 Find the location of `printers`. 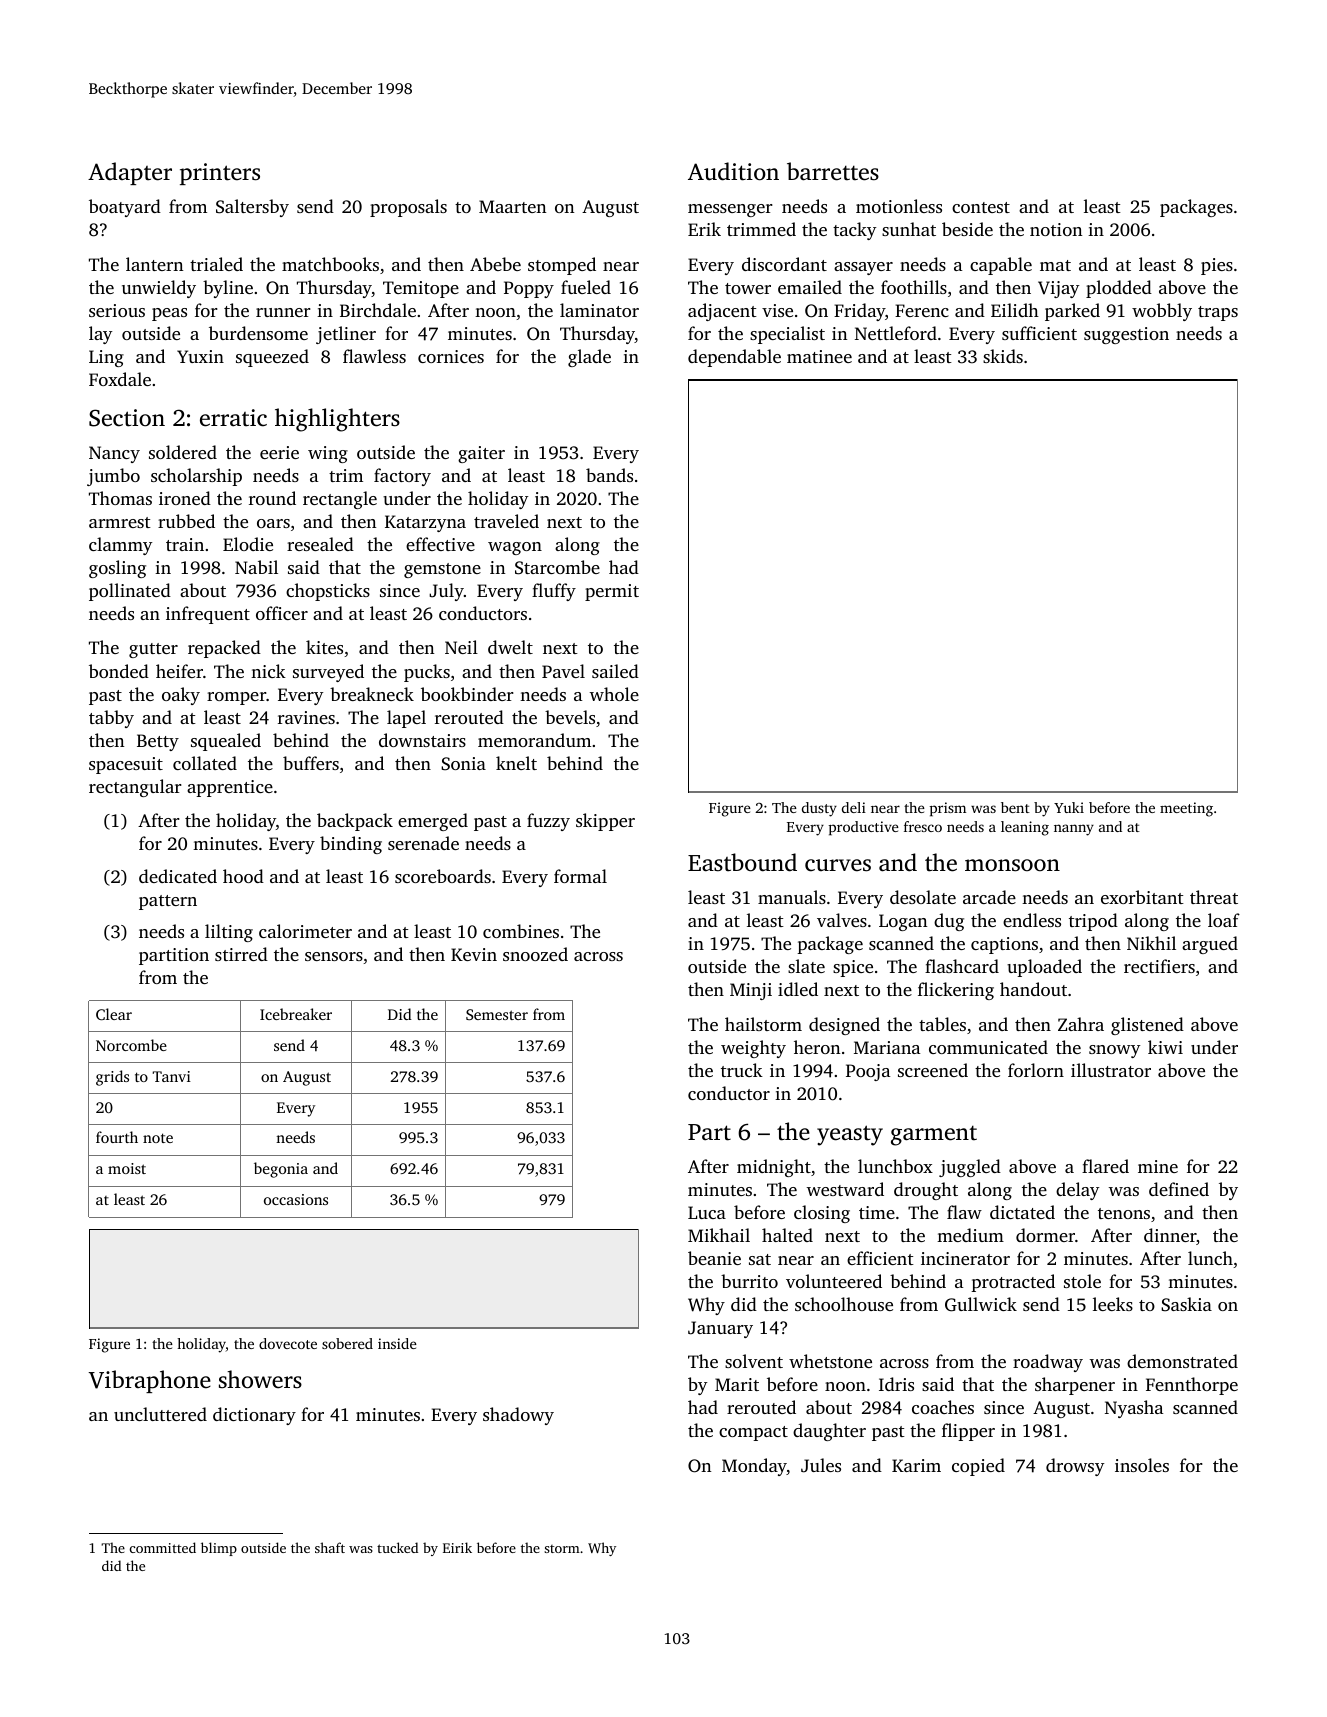

printers is located at coordinates (220, 174).
